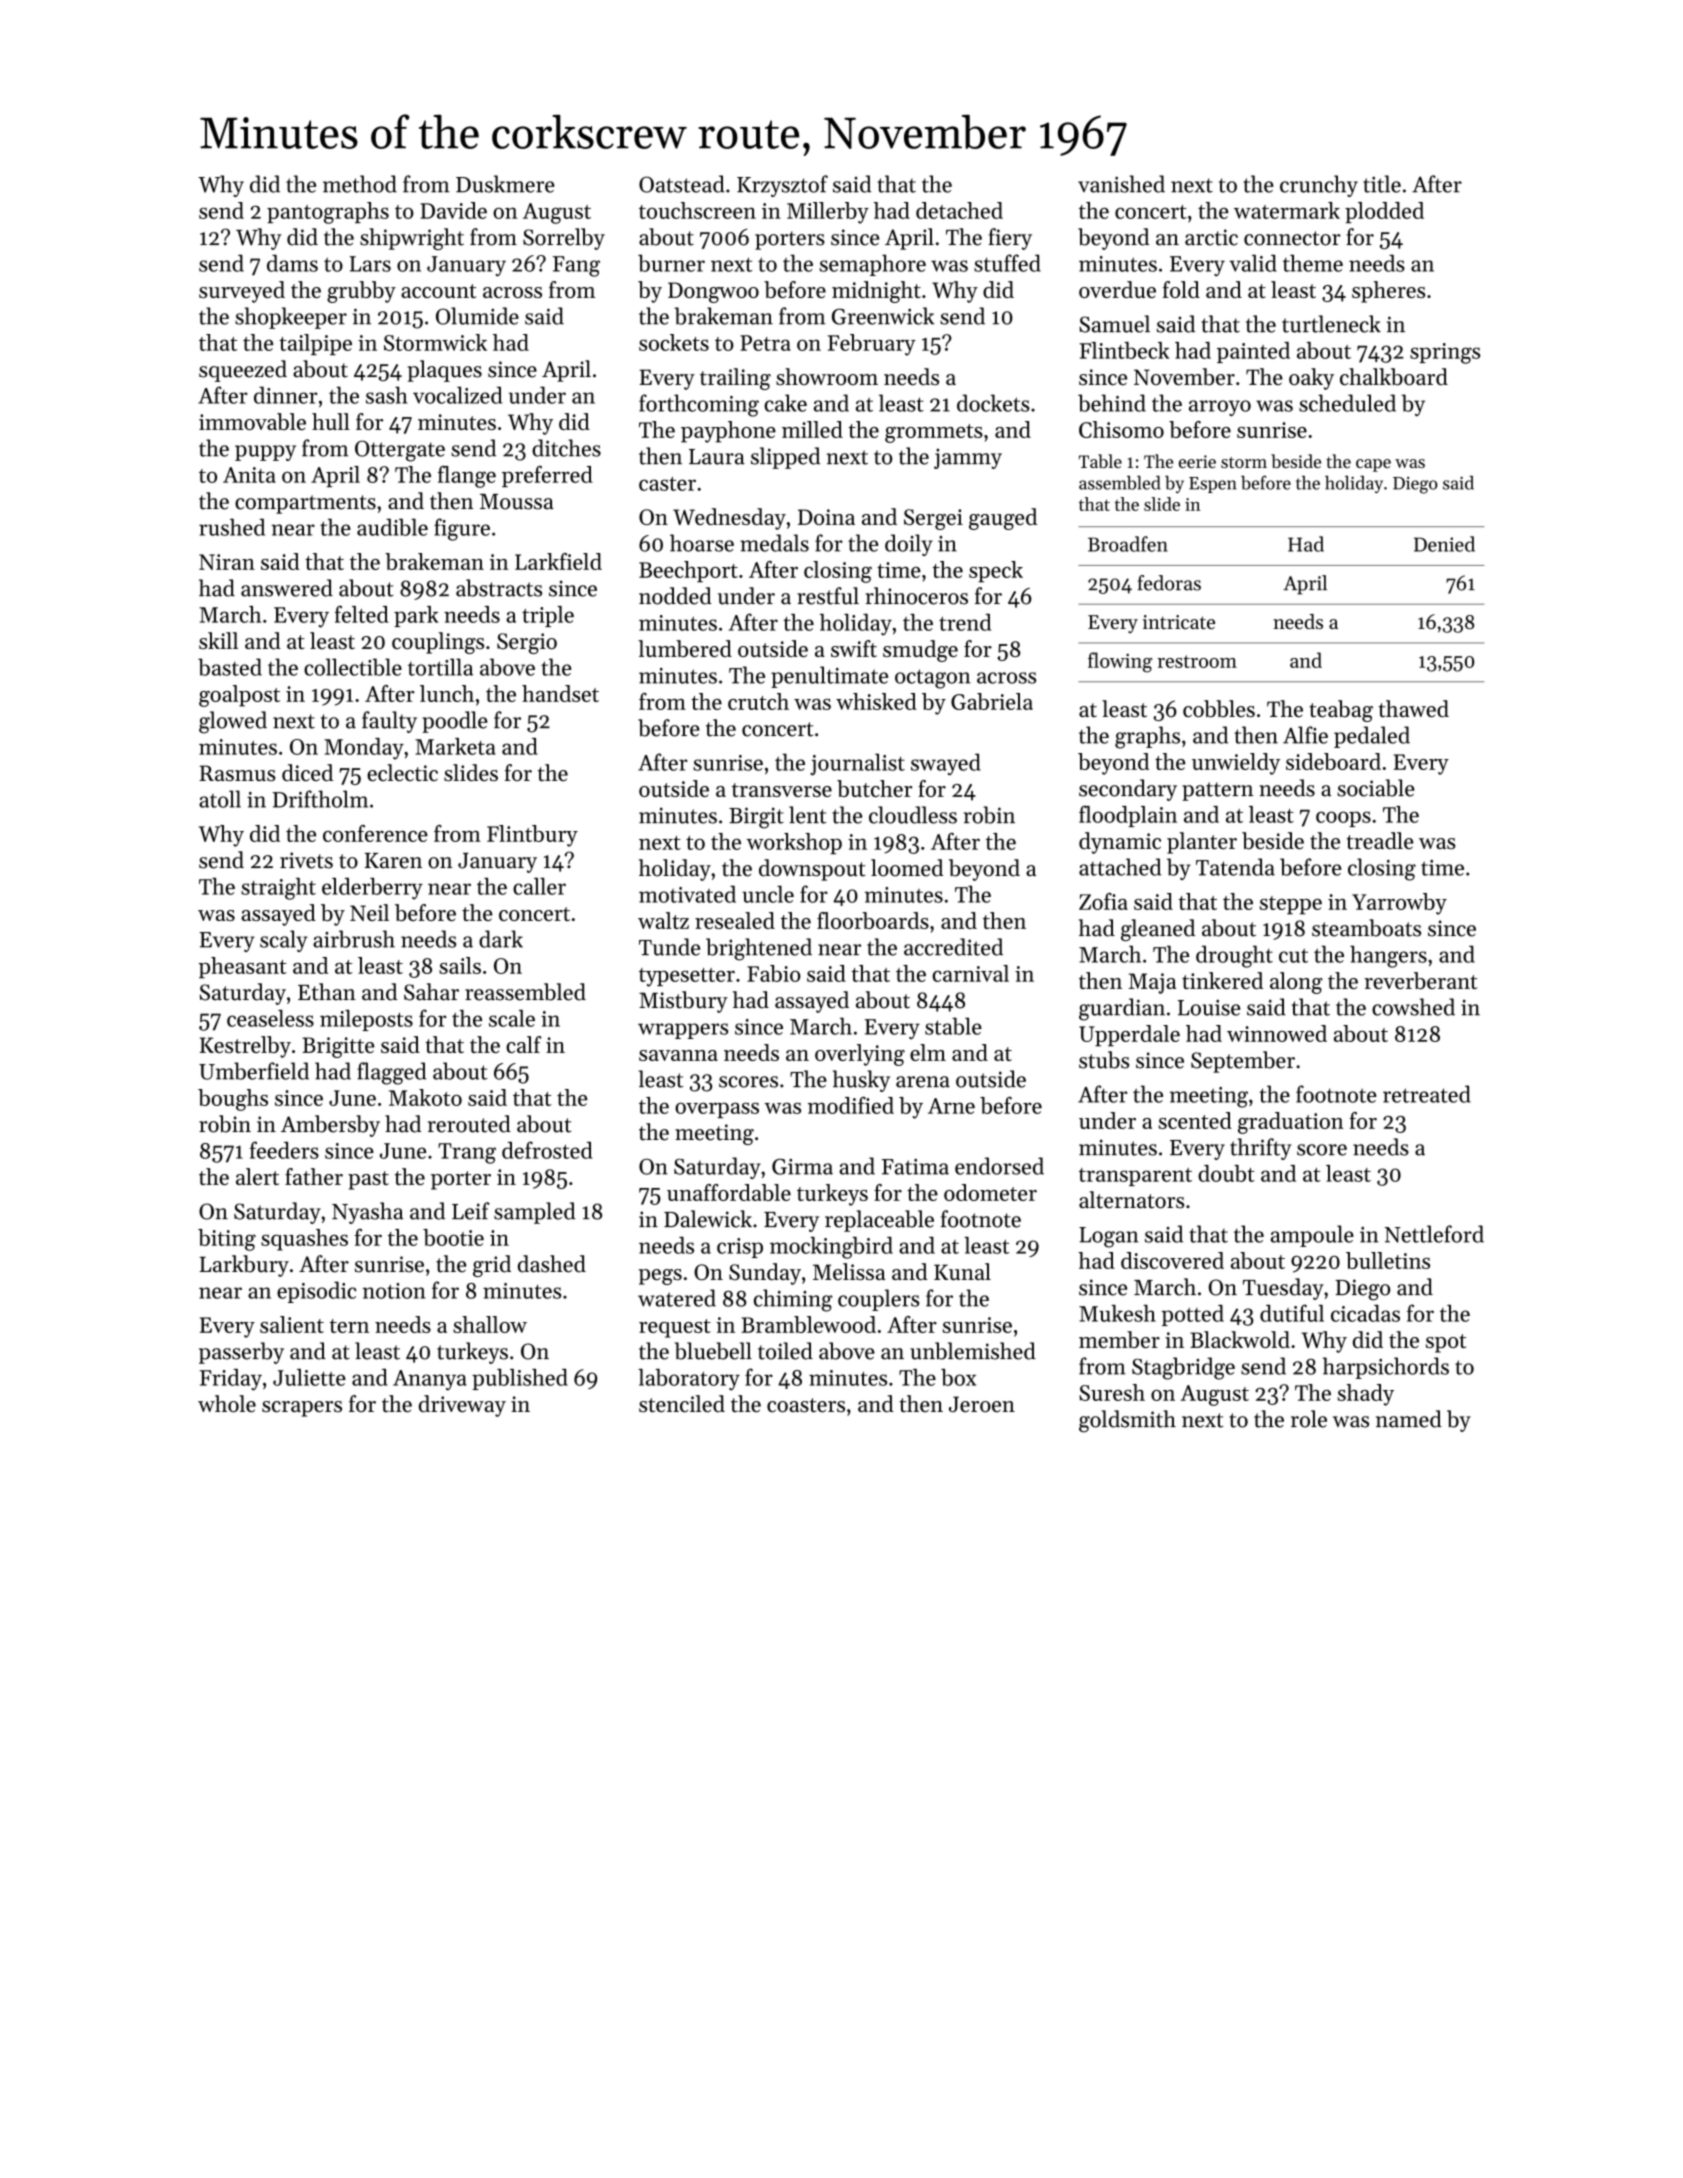 The width and height of the screenshot is (1683, 2178). What do you see at coordinates (861, 1081) in the screenshot?
I see `husky` at bounding box center [861, 1081].
